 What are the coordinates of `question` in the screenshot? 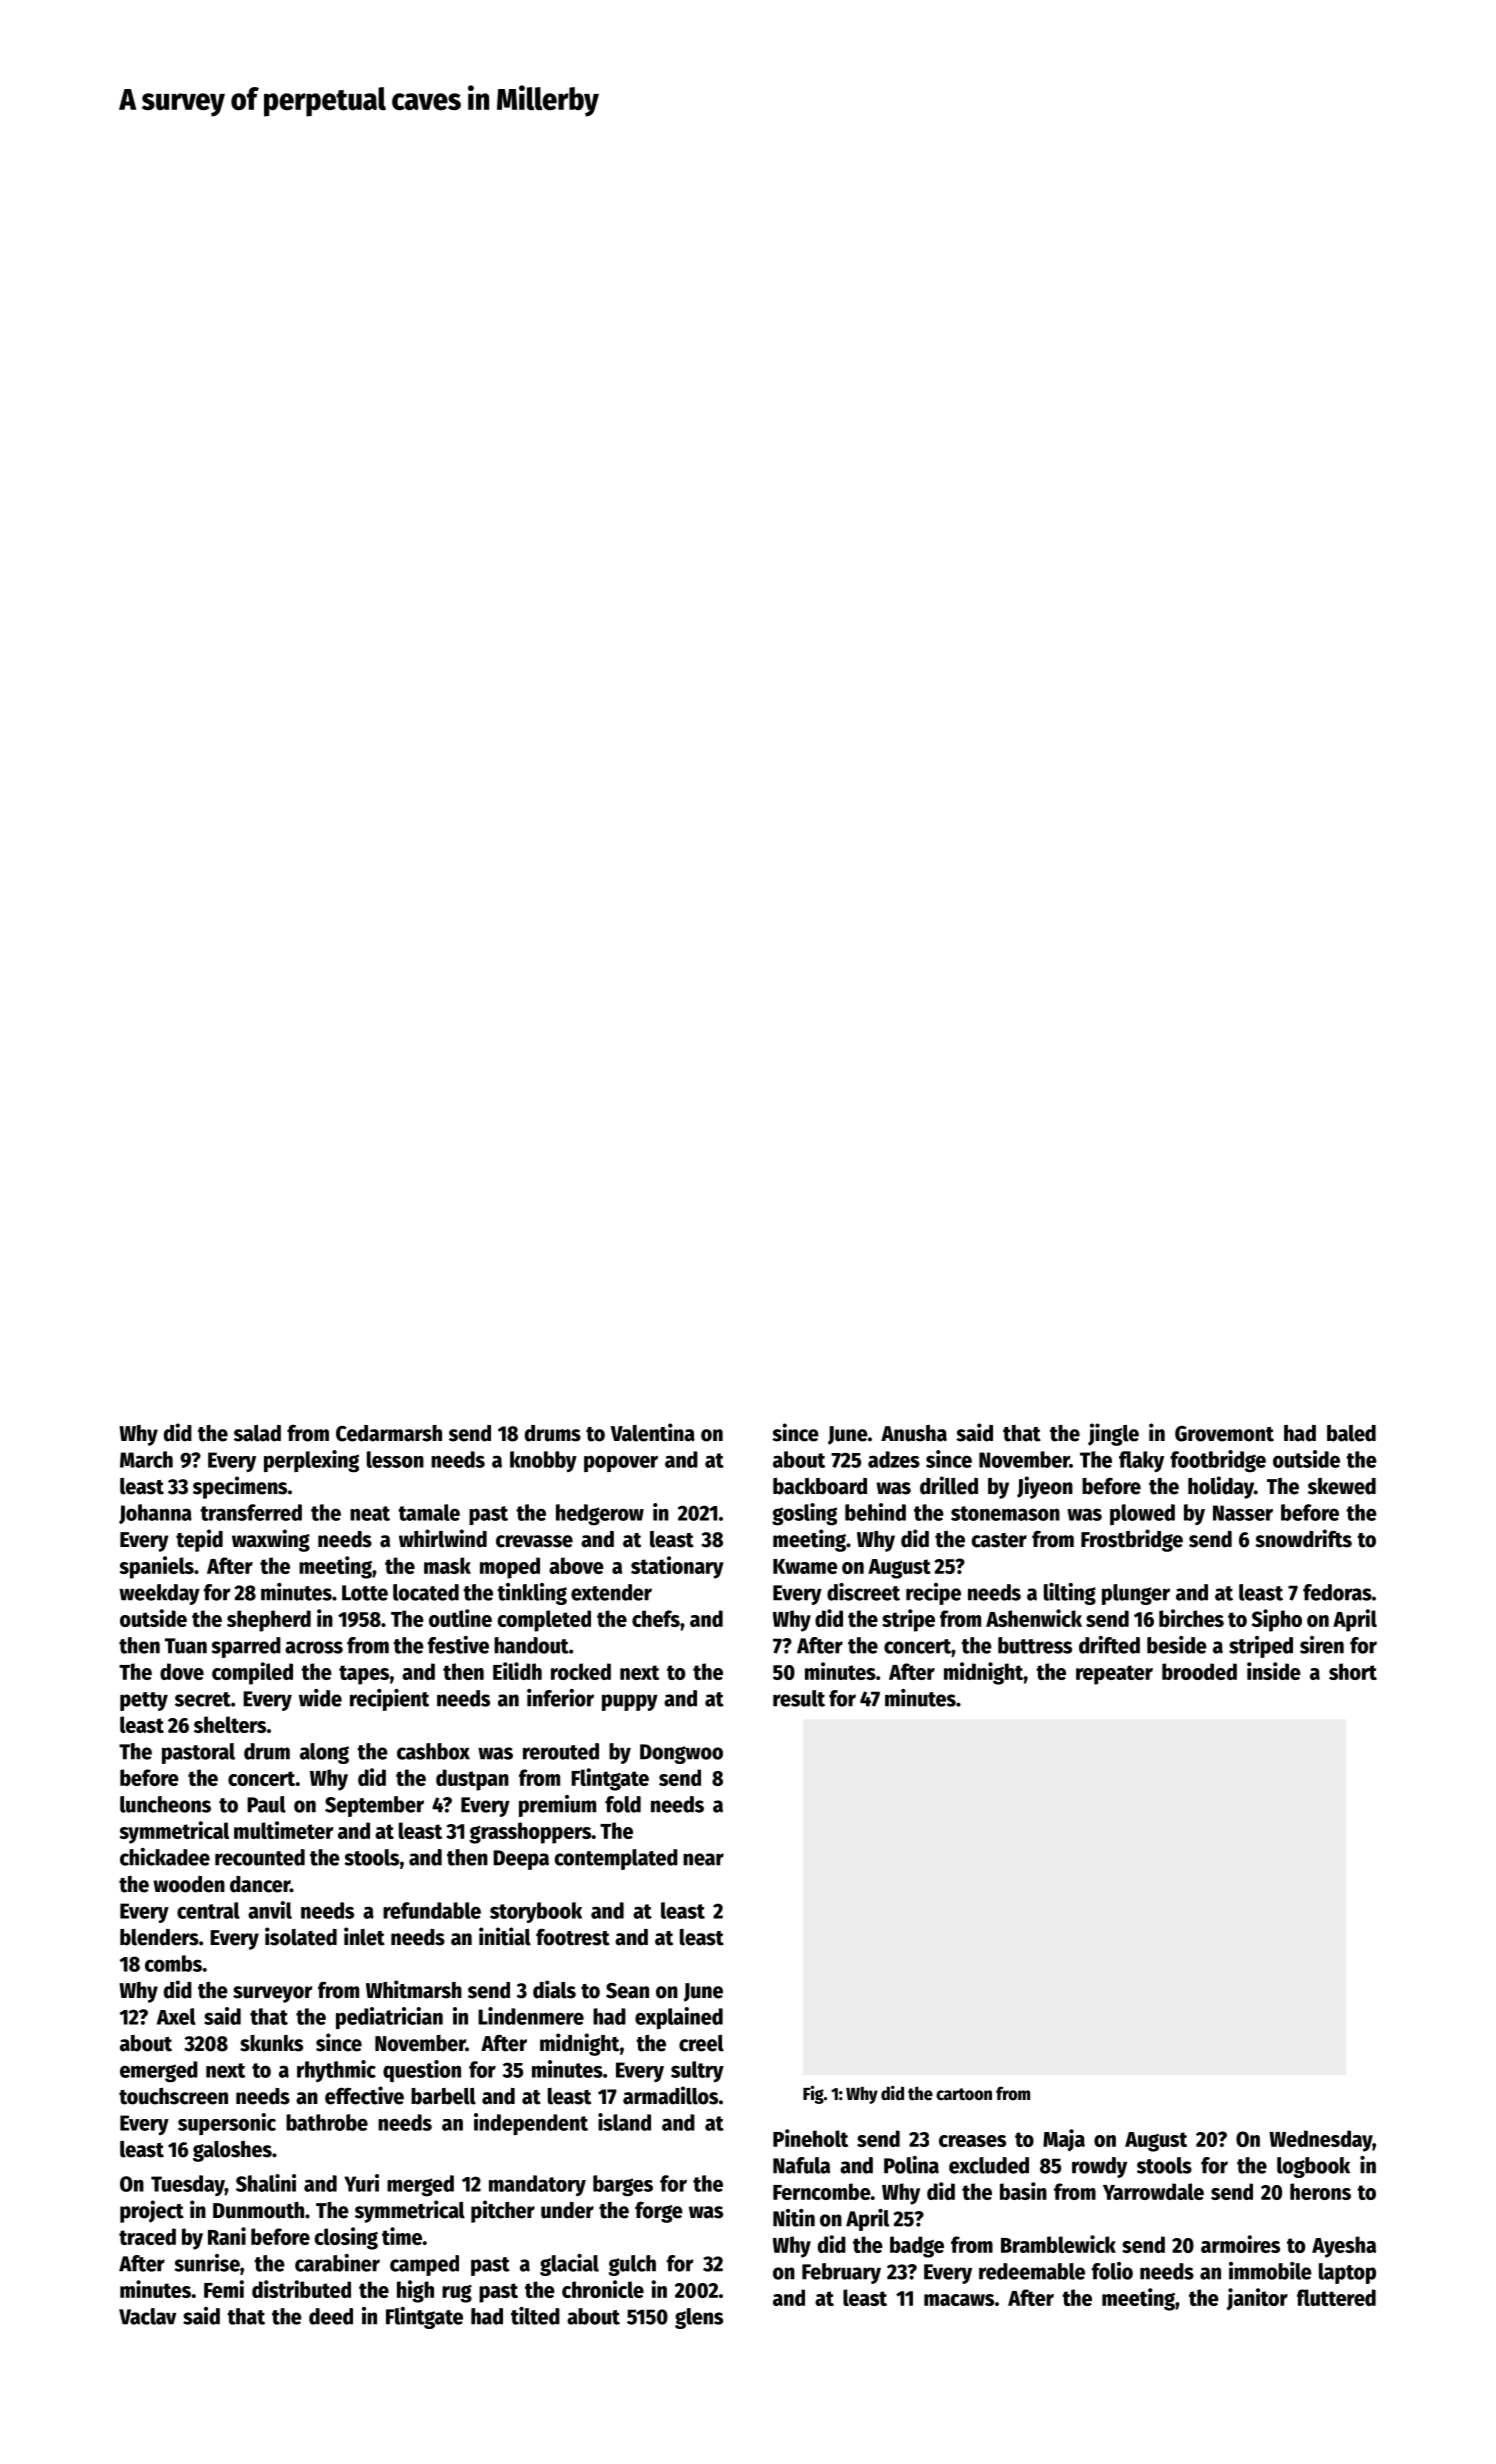 It's located at (422, 2071).
